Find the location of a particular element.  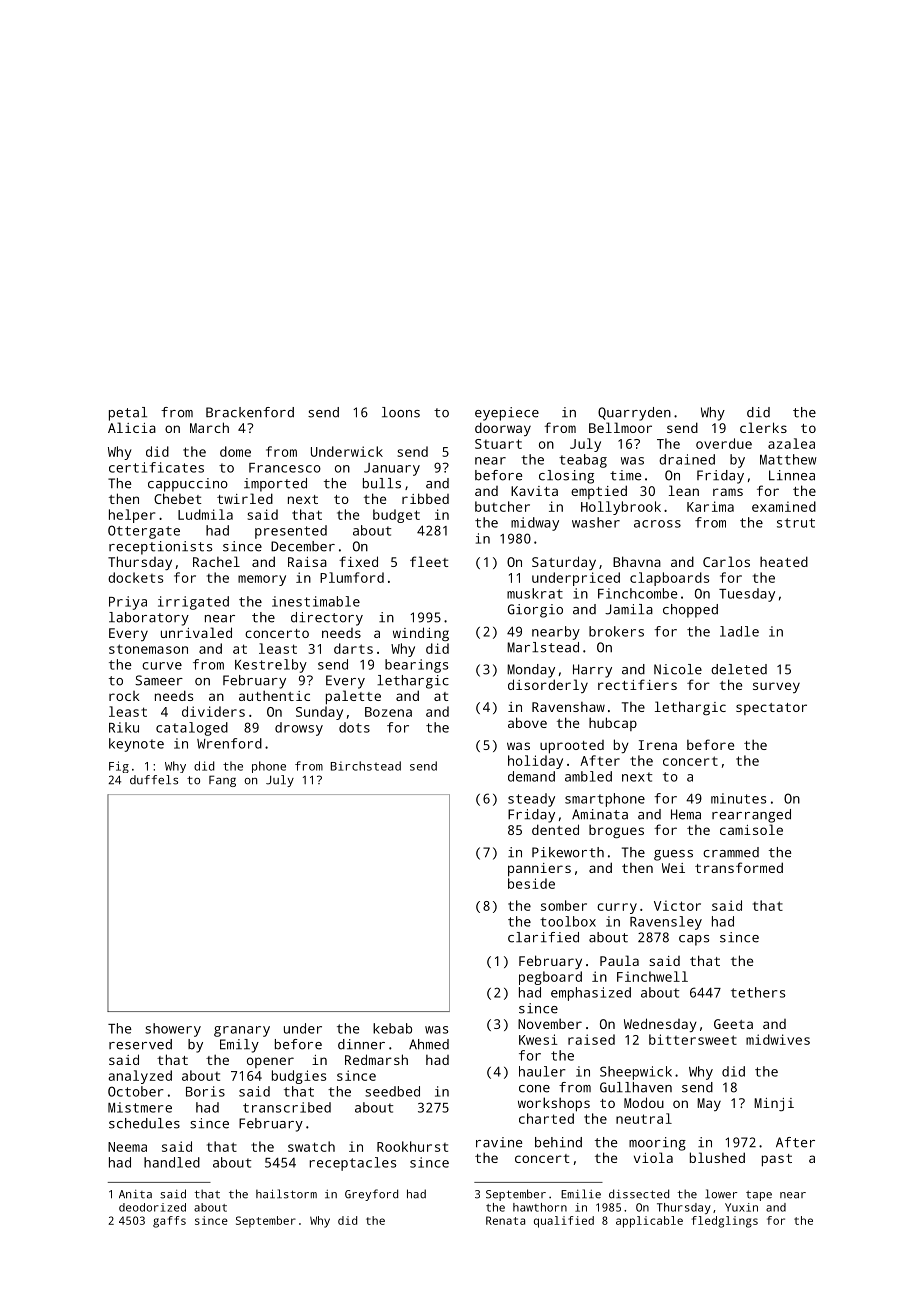

Ahmed is located at coordinates (429, 1044).
